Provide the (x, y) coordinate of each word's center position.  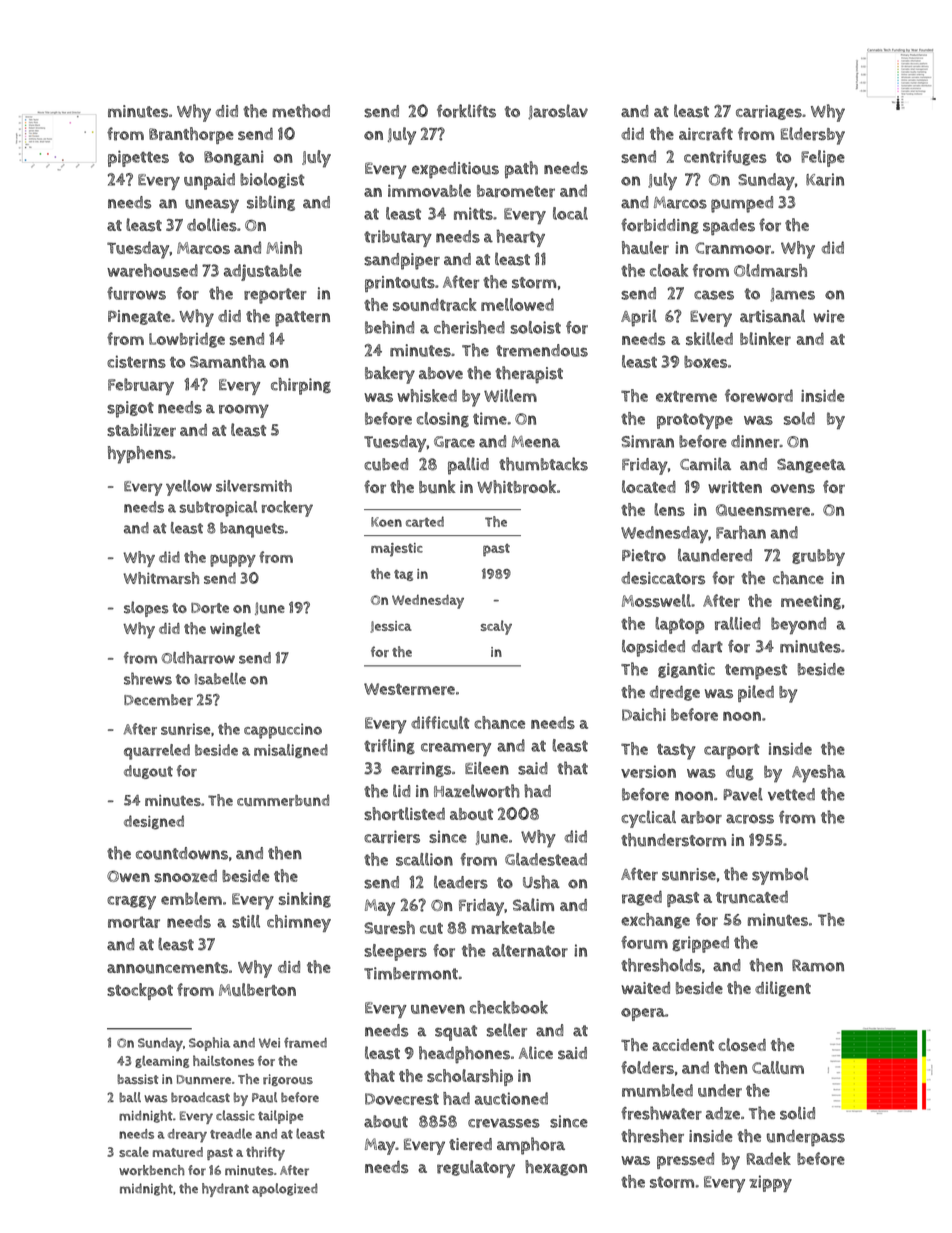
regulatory (476, 1169)
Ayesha (818, 774)
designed (154, 822)
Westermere (409, 689)
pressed (685, 1160)
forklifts (466, 111)
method (301, 111)
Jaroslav (558, 112)
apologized (285, 1190)
